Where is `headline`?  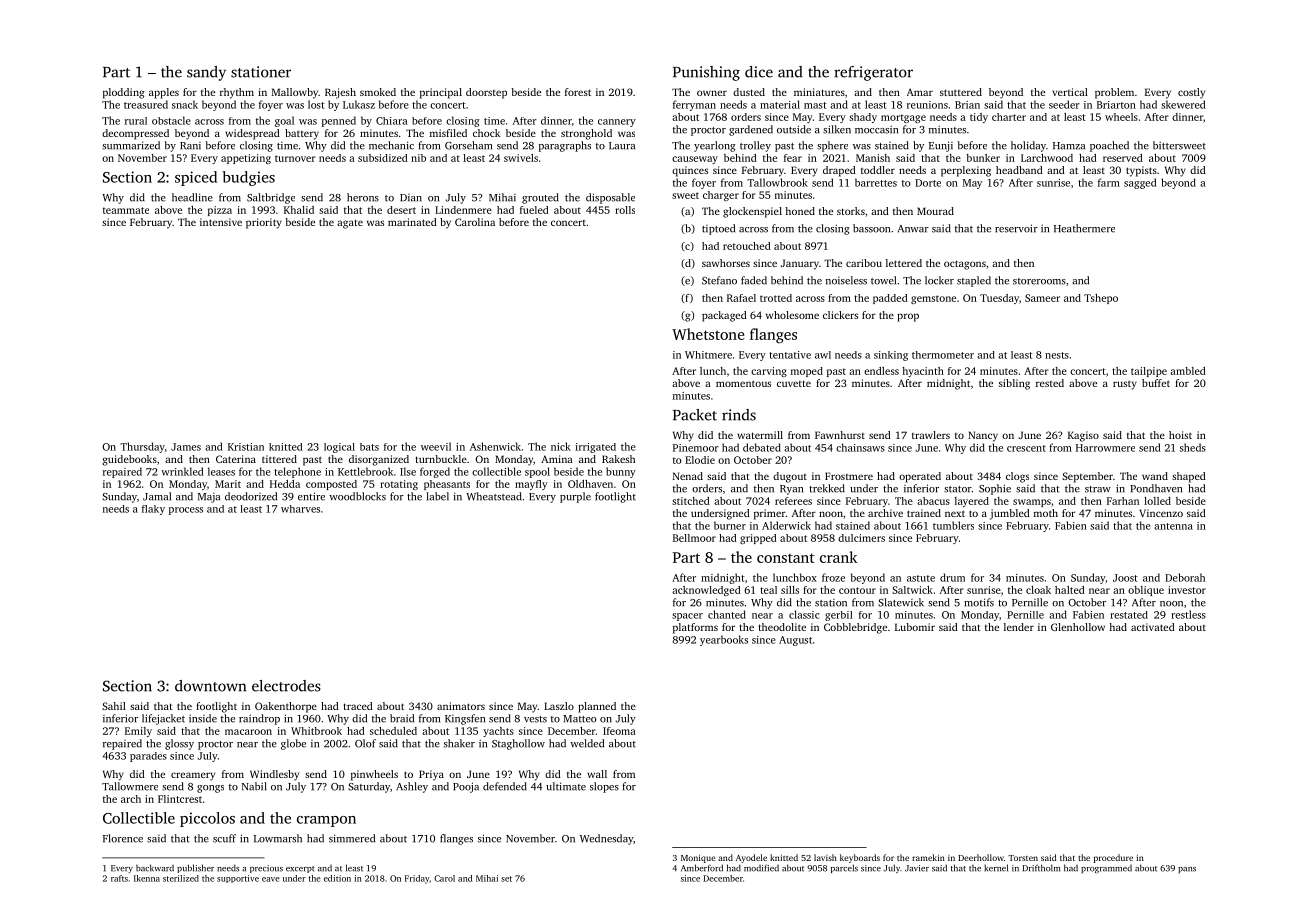 headline is located at coordinates (192, 197).
